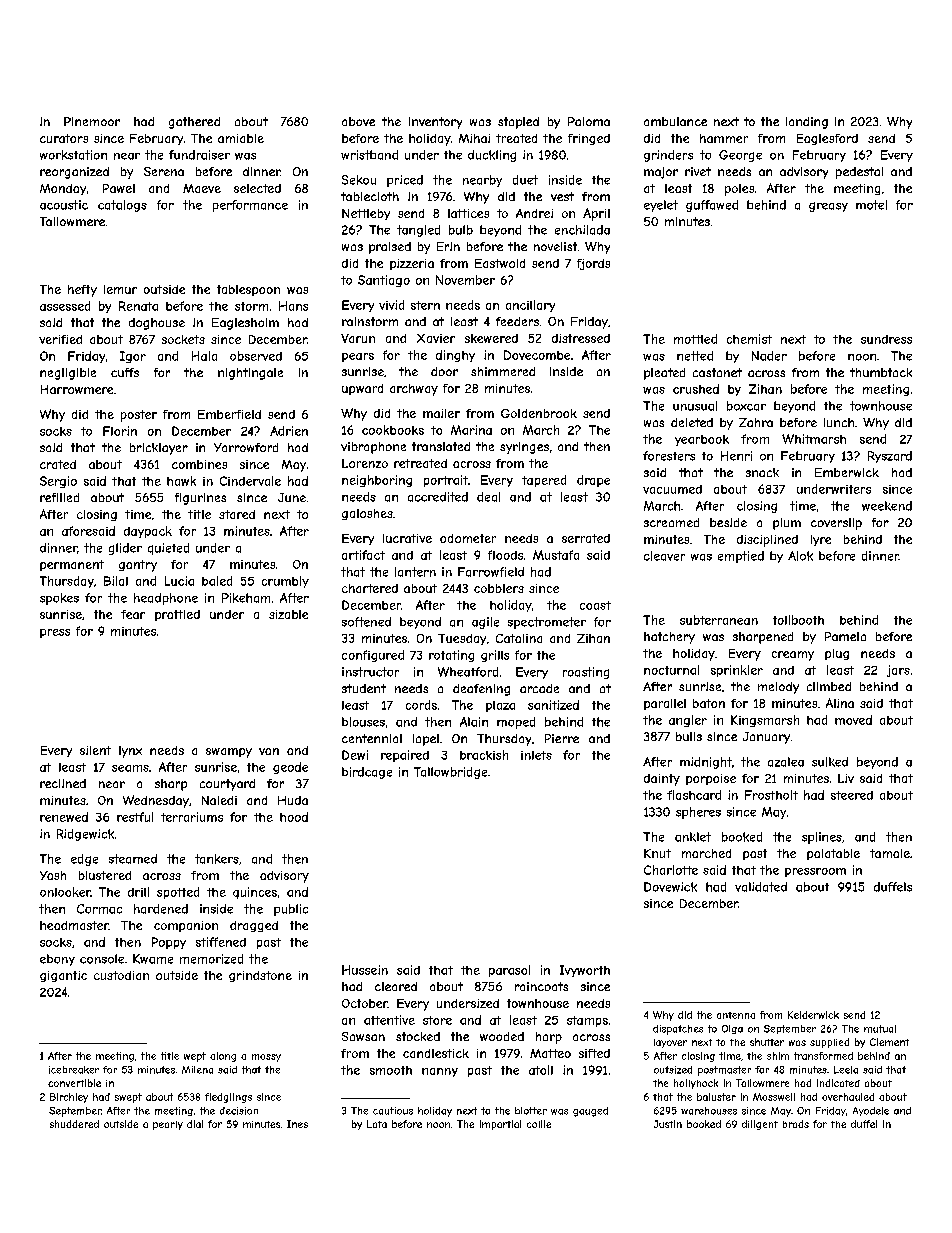  What do you see at coordinates (246, 447) in the screenshot?
I see `Yarrowford` at bounding box center [246, 447].
